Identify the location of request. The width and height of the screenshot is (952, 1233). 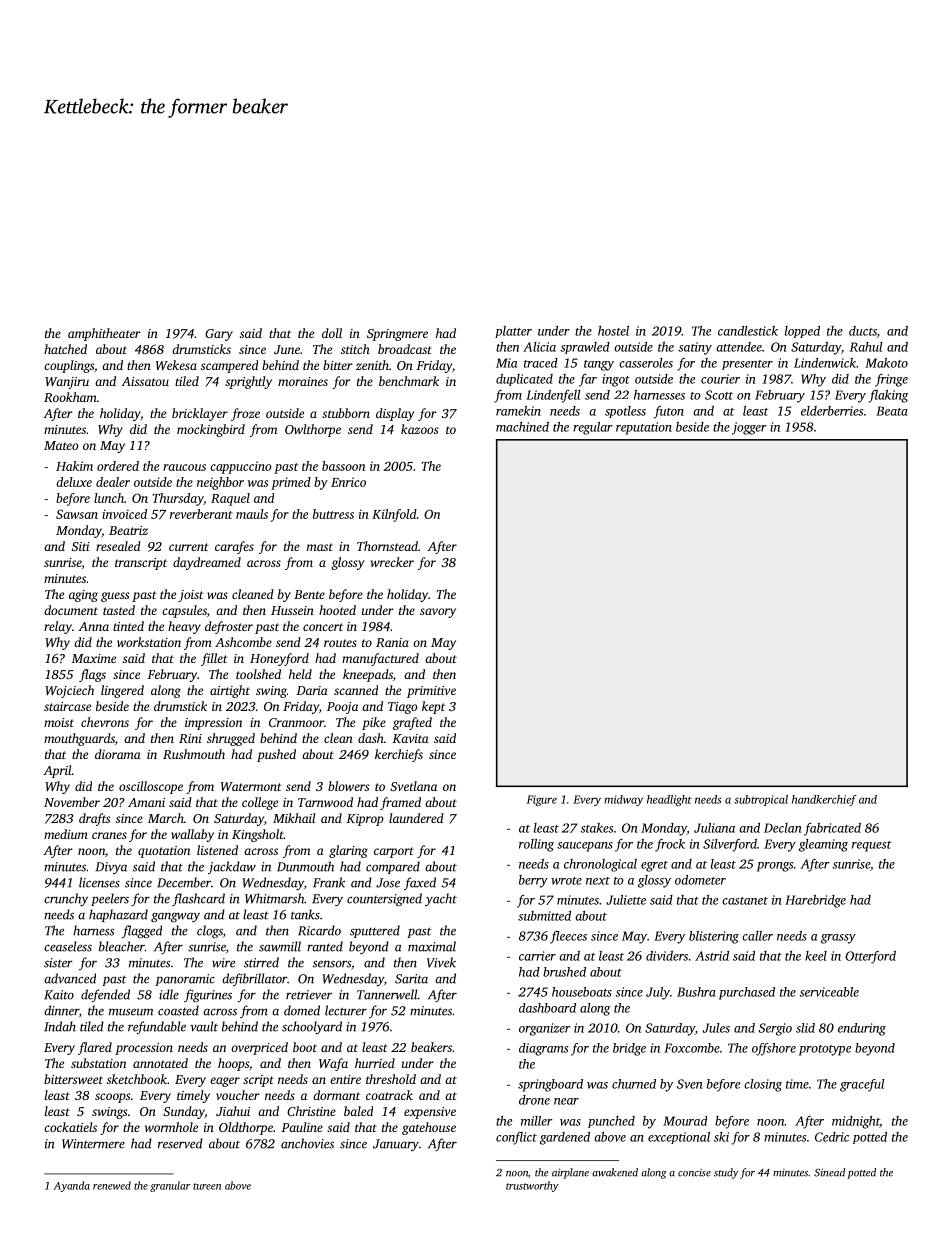
(871, 846).
